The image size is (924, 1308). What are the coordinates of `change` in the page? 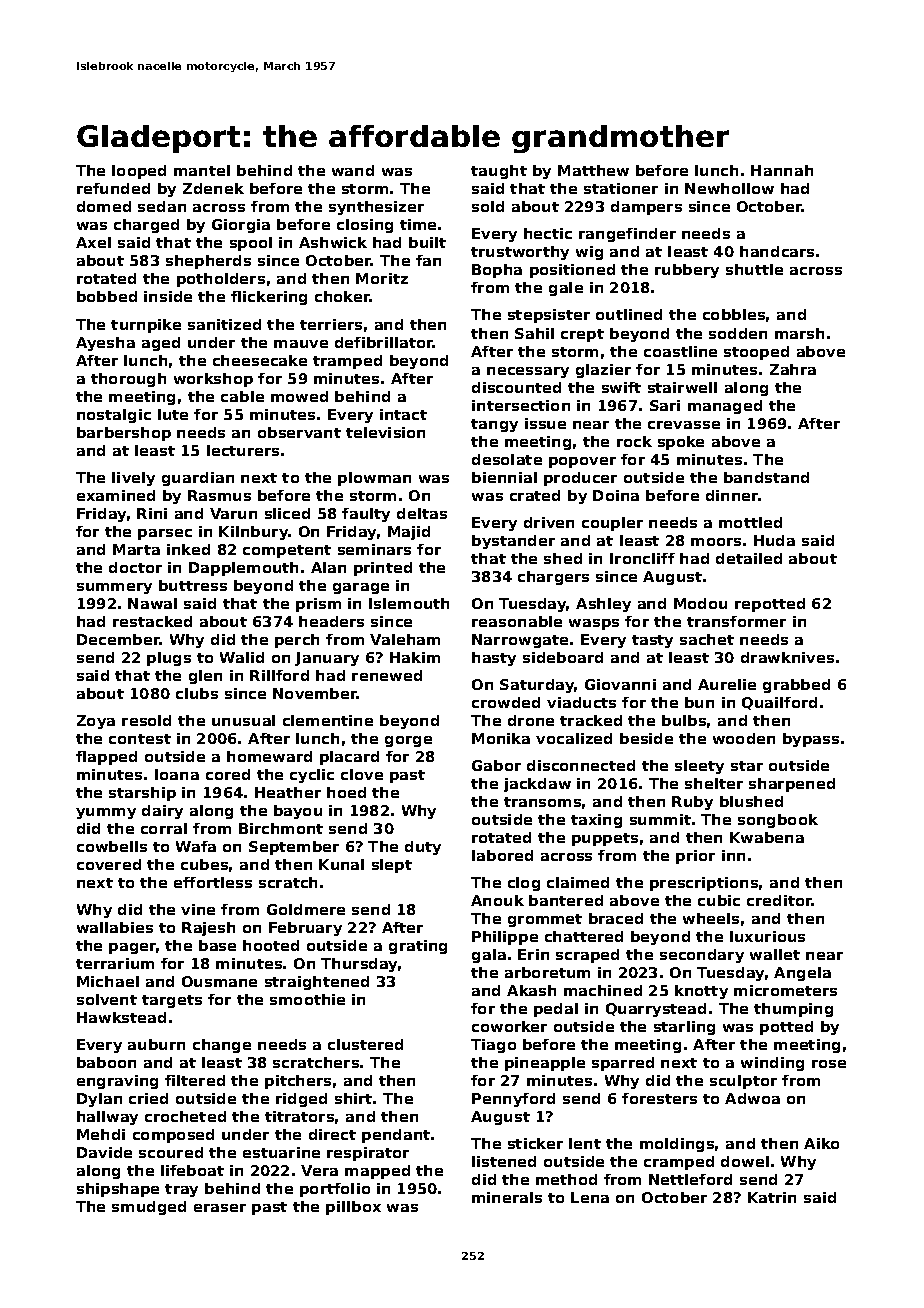 It's located at (222, 1046).
